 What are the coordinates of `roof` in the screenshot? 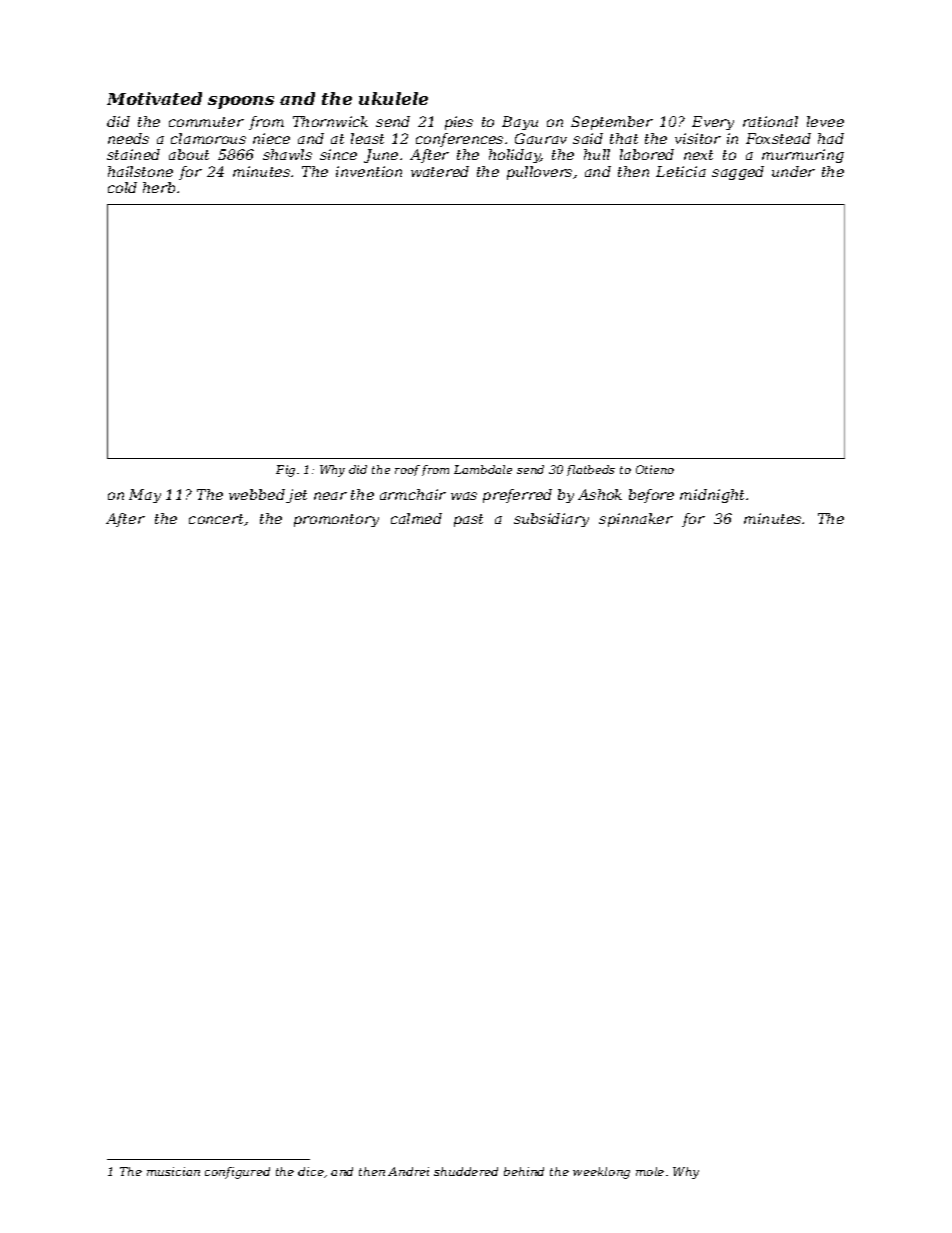 It's located at (407, 470).
